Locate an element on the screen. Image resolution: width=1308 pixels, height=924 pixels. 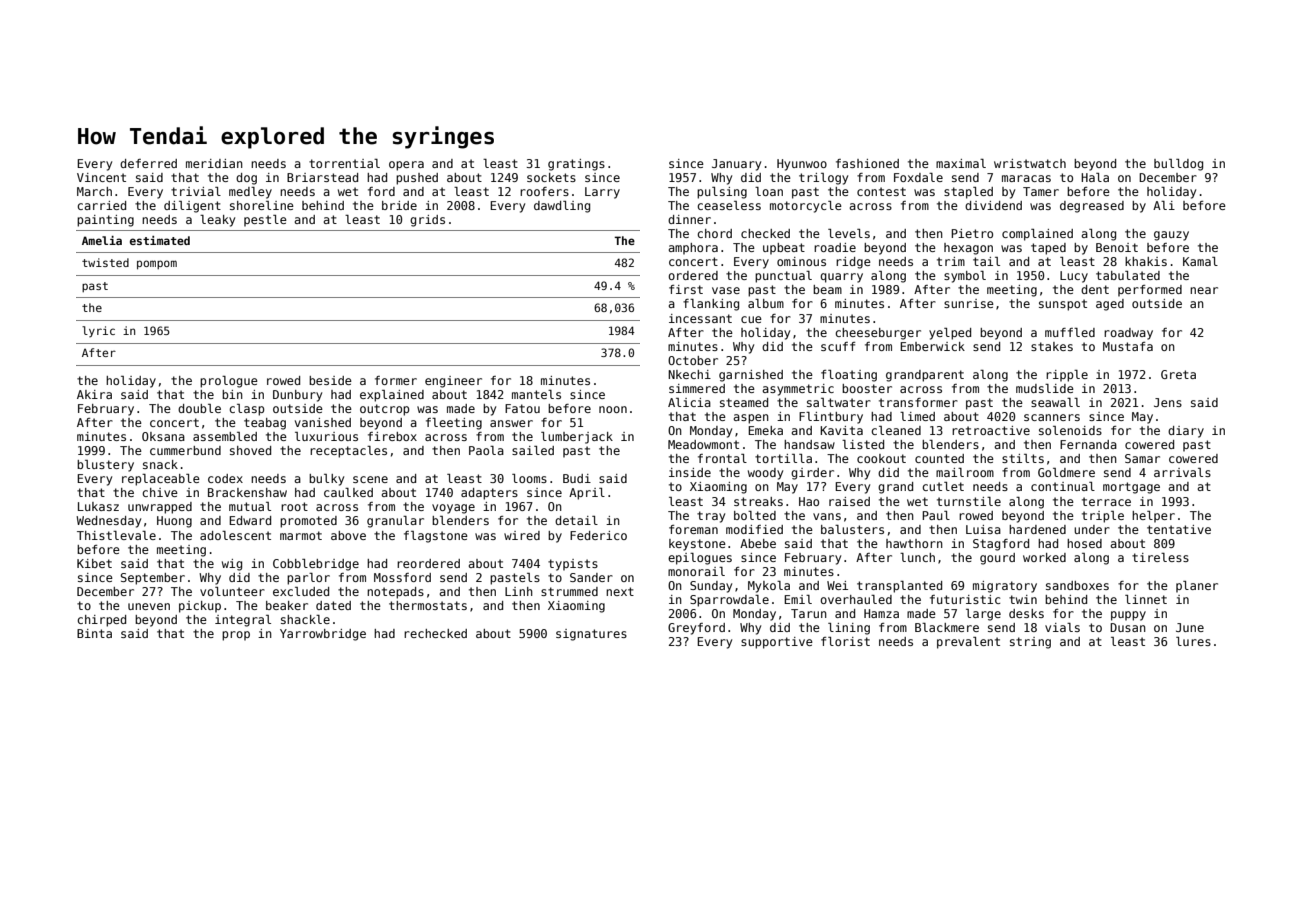
supportive is located at coordinates (777, 643).
